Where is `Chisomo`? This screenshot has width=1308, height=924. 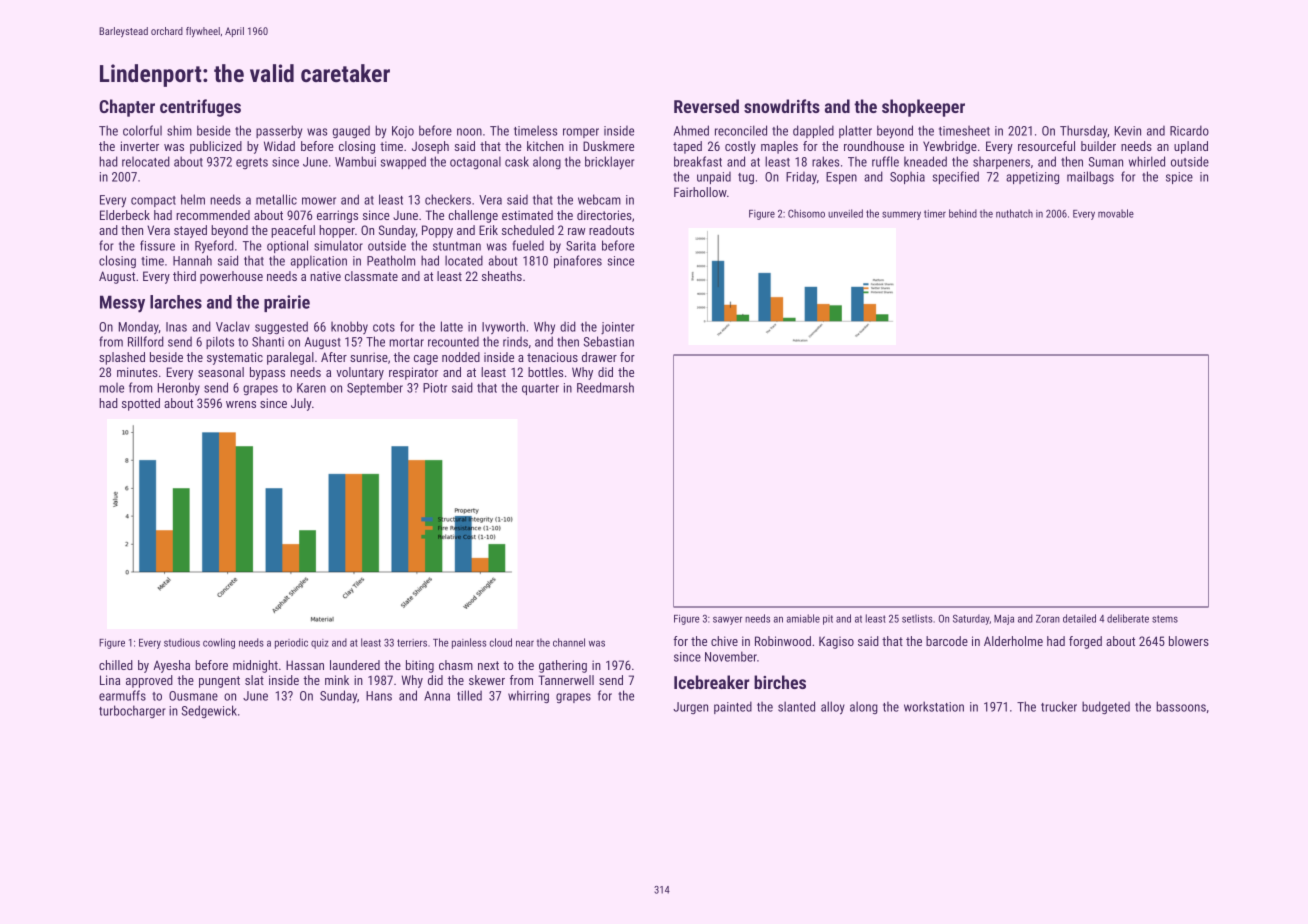 Chisomo is located at coordinates (806, 213).
